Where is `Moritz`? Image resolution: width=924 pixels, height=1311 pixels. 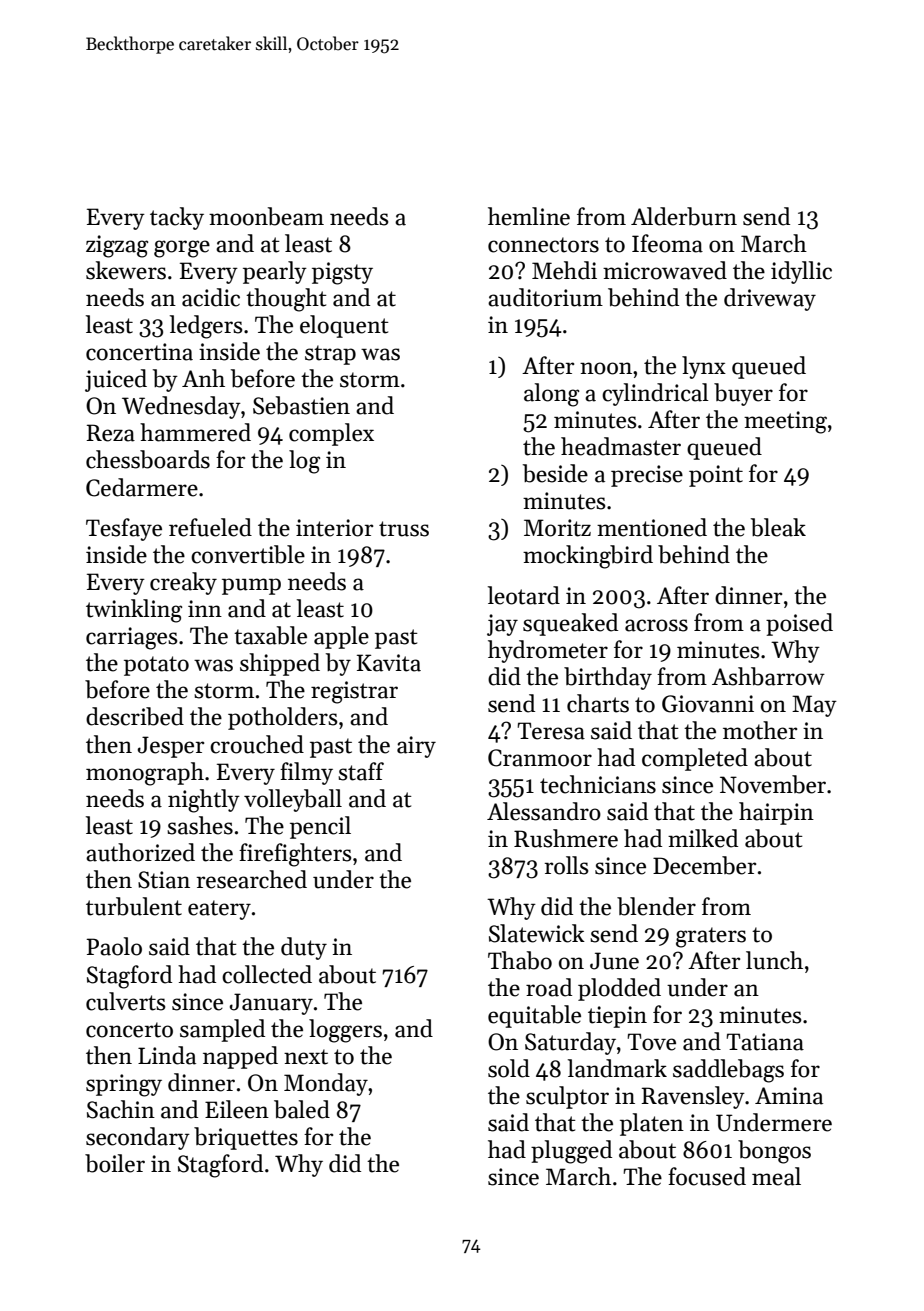
Moritz is located at coordinates (557, 528).
